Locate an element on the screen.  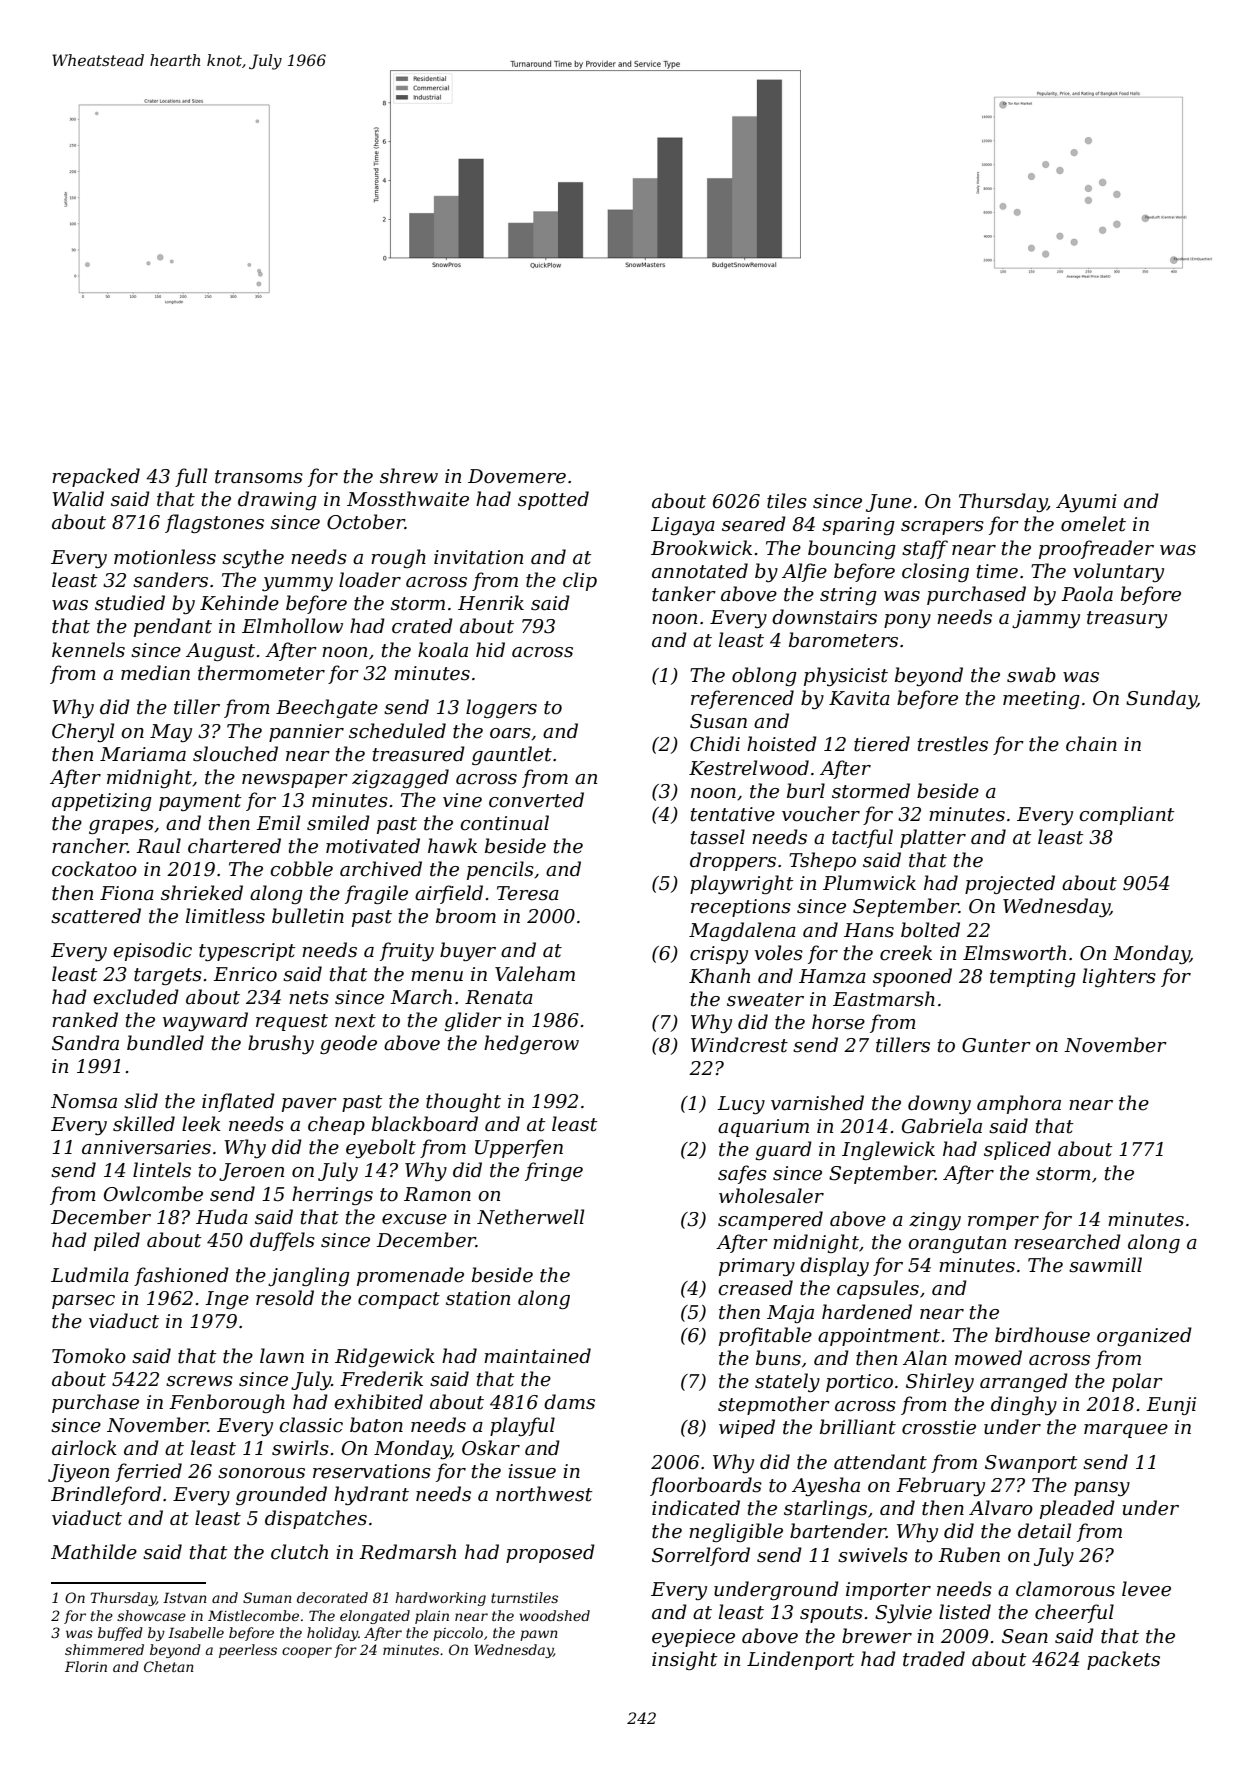
Lindenport is located at coordinates (801, 1660).
